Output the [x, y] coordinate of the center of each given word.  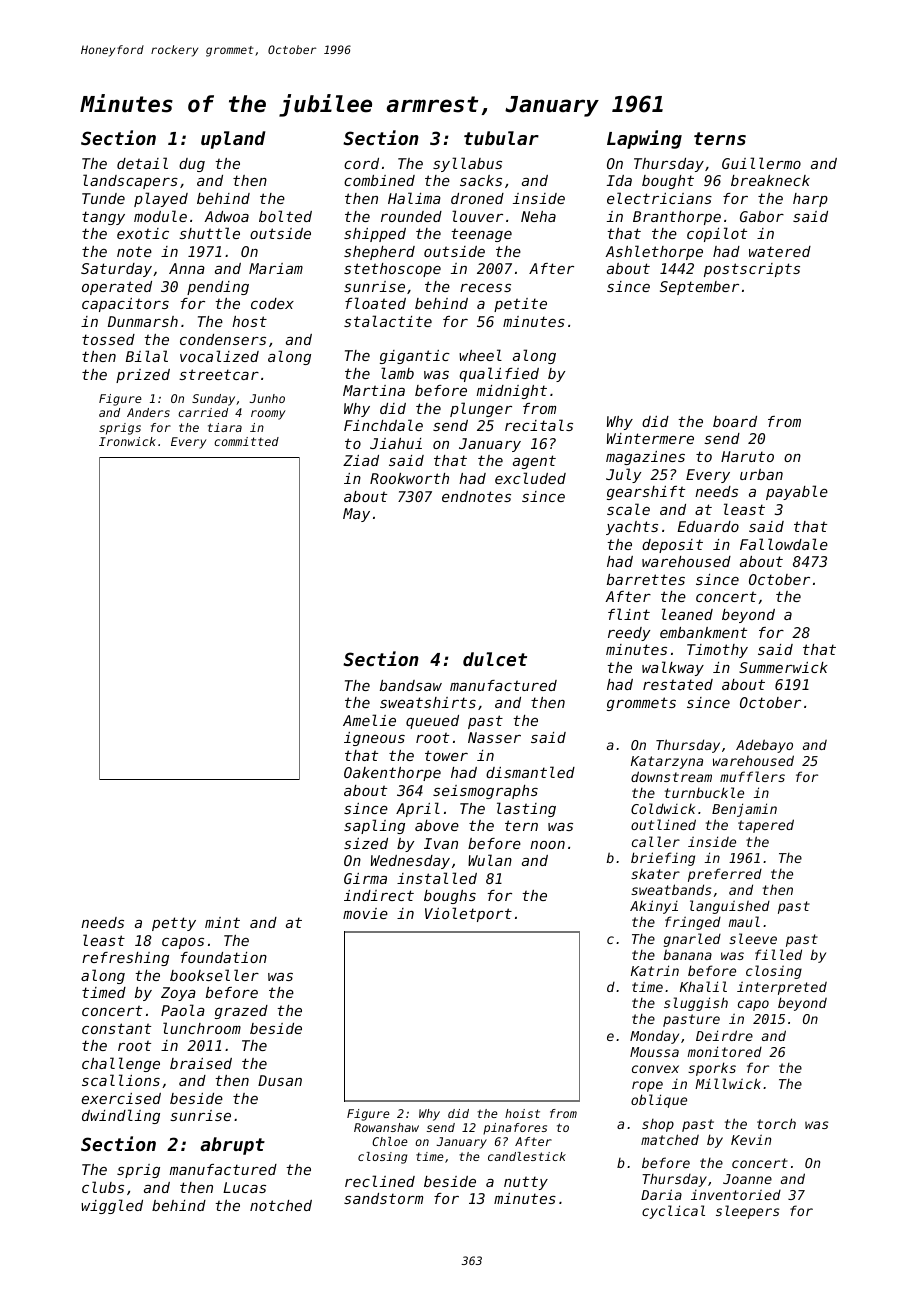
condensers [223, 339]
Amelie [369, 720]
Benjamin [744, 810]
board [735, 421]
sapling [374, 826]
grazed [241, 1012]
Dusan [280, 1080]
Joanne [747, 1179]
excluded [530, 478]
